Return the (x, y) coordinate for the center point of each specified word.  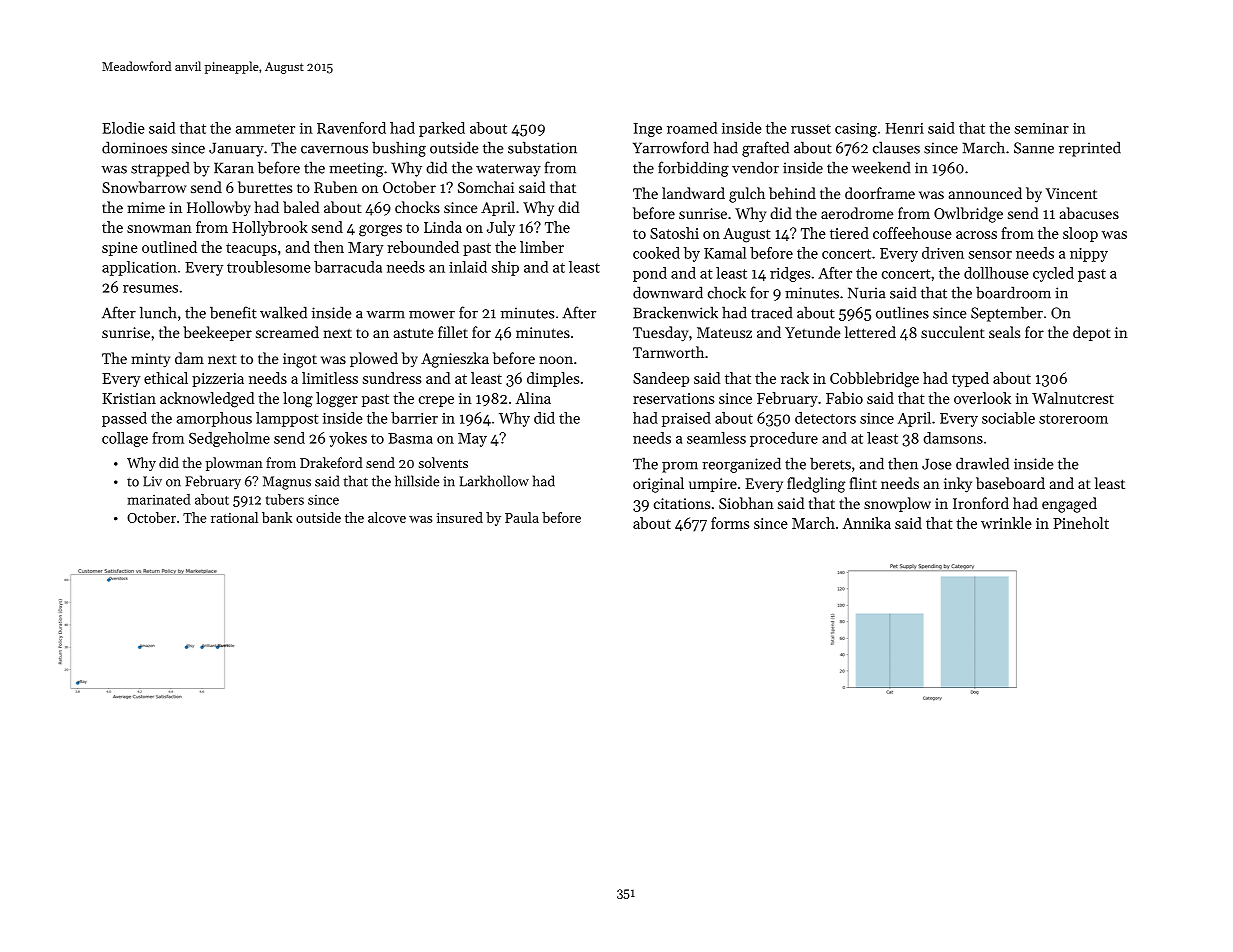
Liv (152, 481)
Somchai (486, 187)
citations (682, 503)
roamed (692, 128)
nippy (1089, 255)
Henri (904, 128)
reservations (673, 398)
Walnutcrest (1073, 398)
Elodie (123, 128)
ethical (166, 378)
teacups (251, 249)
